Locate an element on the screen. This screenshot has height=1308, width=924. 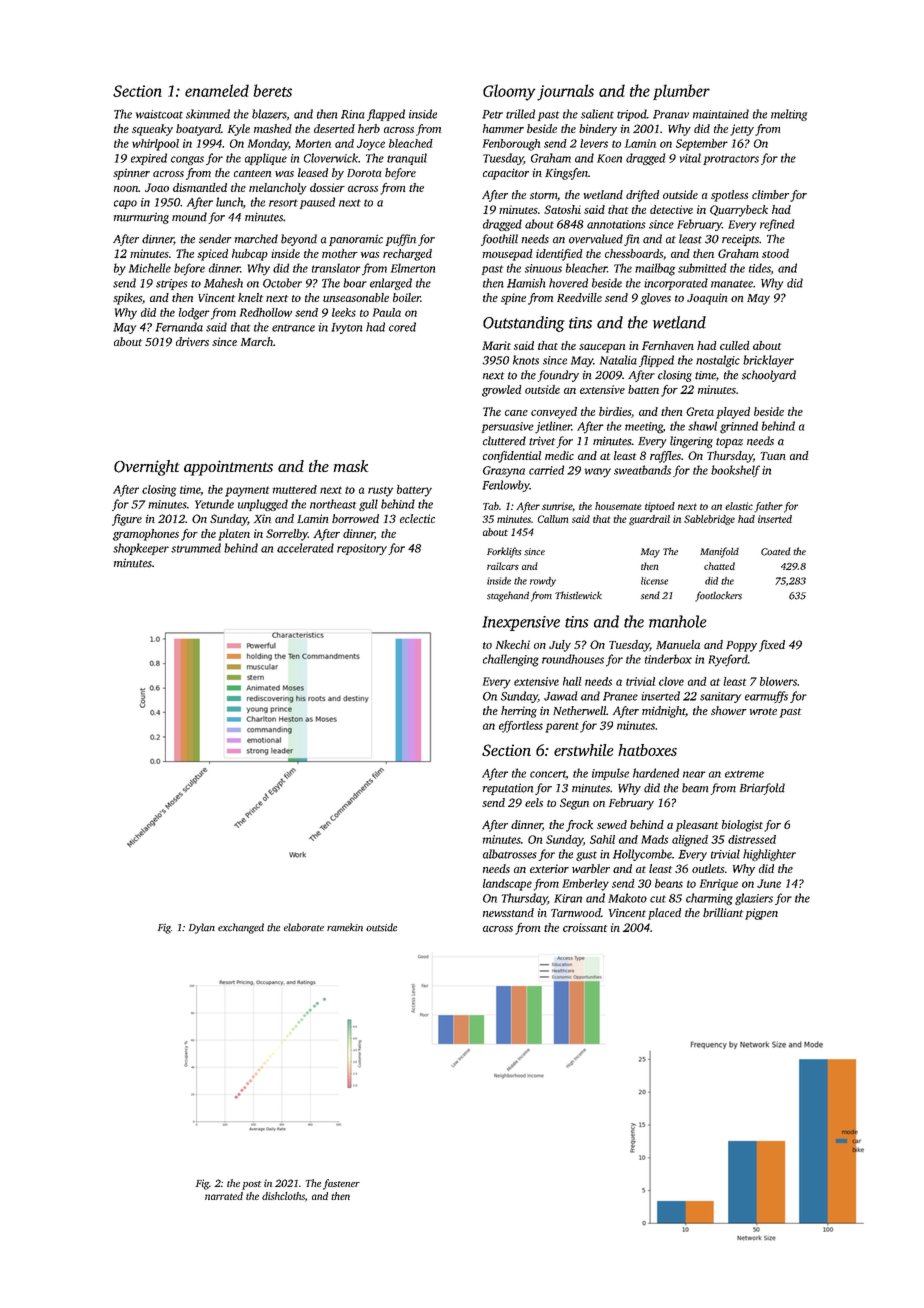
placed is located at coordinates (664, 914).
